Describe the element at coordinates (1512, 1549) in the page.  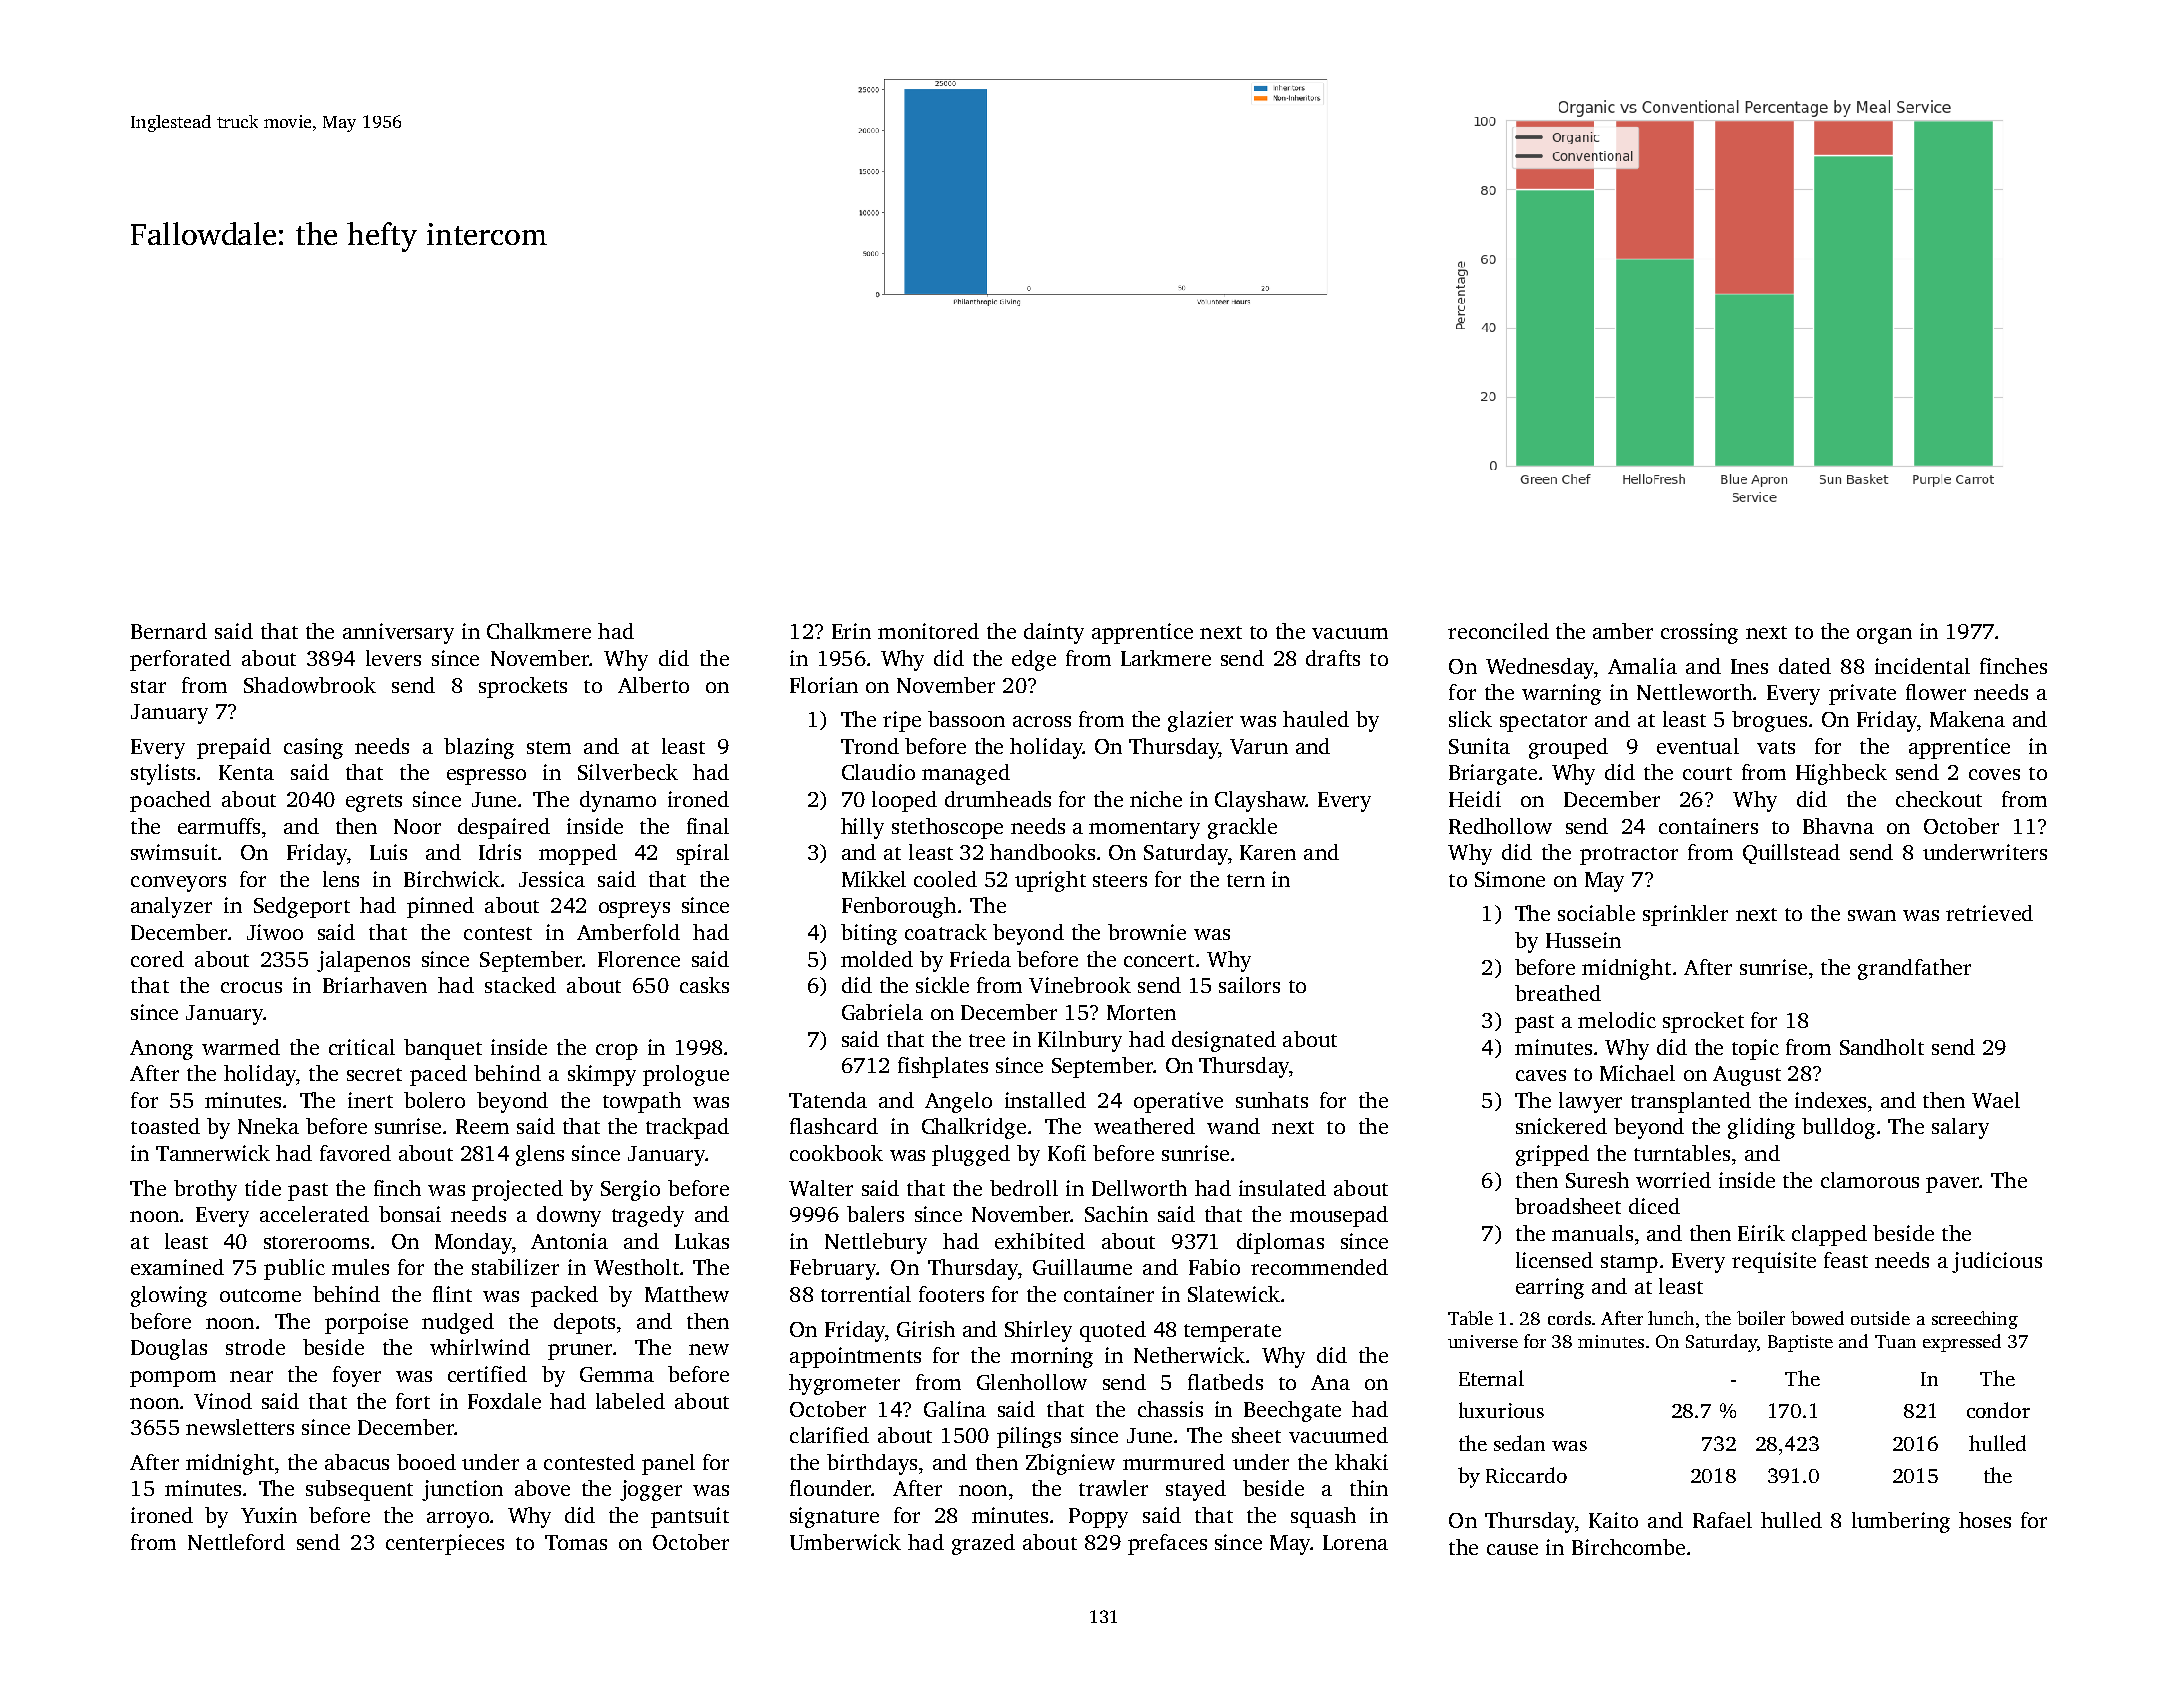
I see `cause` at that location.
